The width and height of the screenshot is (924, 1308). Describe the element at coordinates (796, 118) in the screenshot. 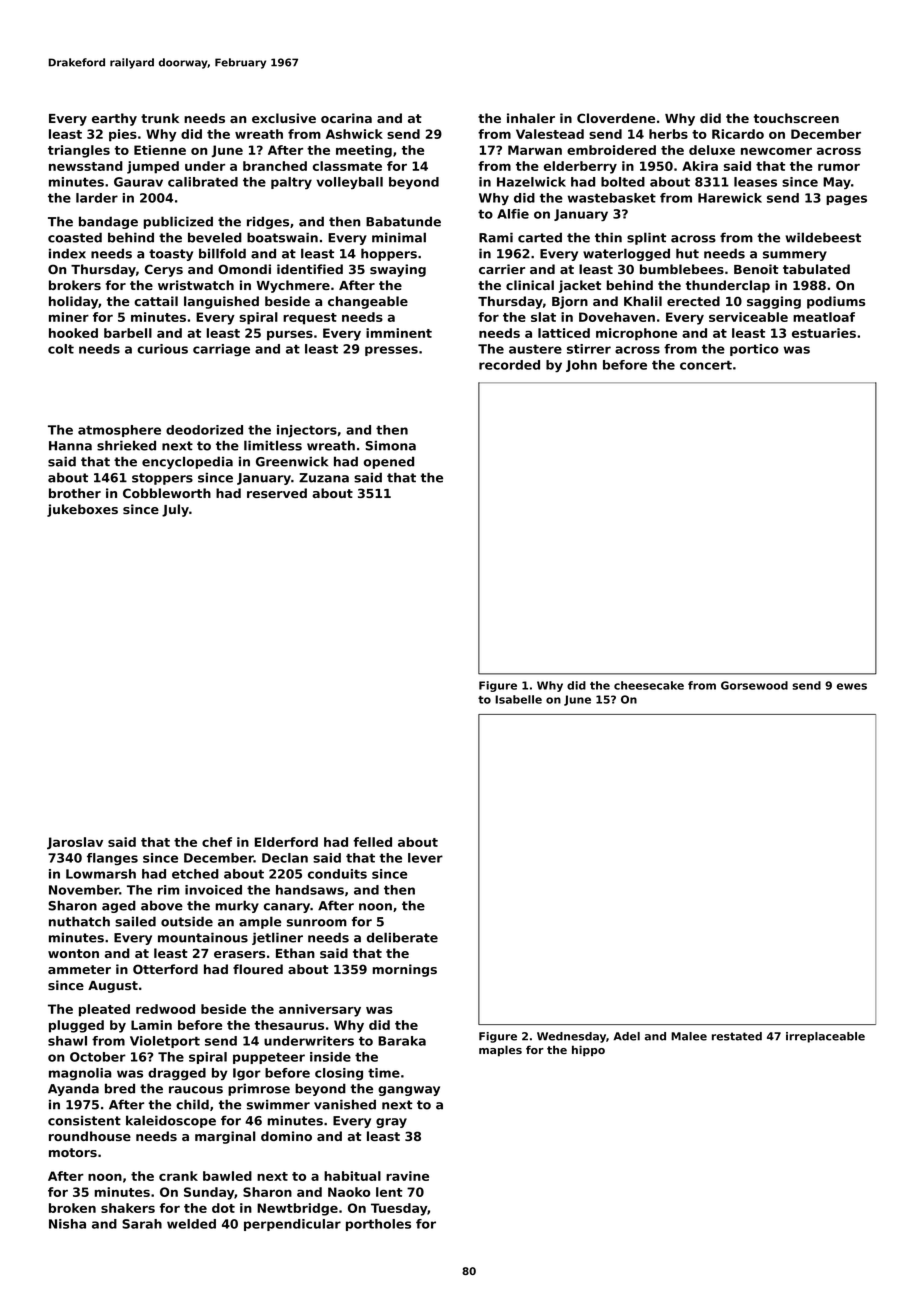

I see `touchscreen` at that location.
